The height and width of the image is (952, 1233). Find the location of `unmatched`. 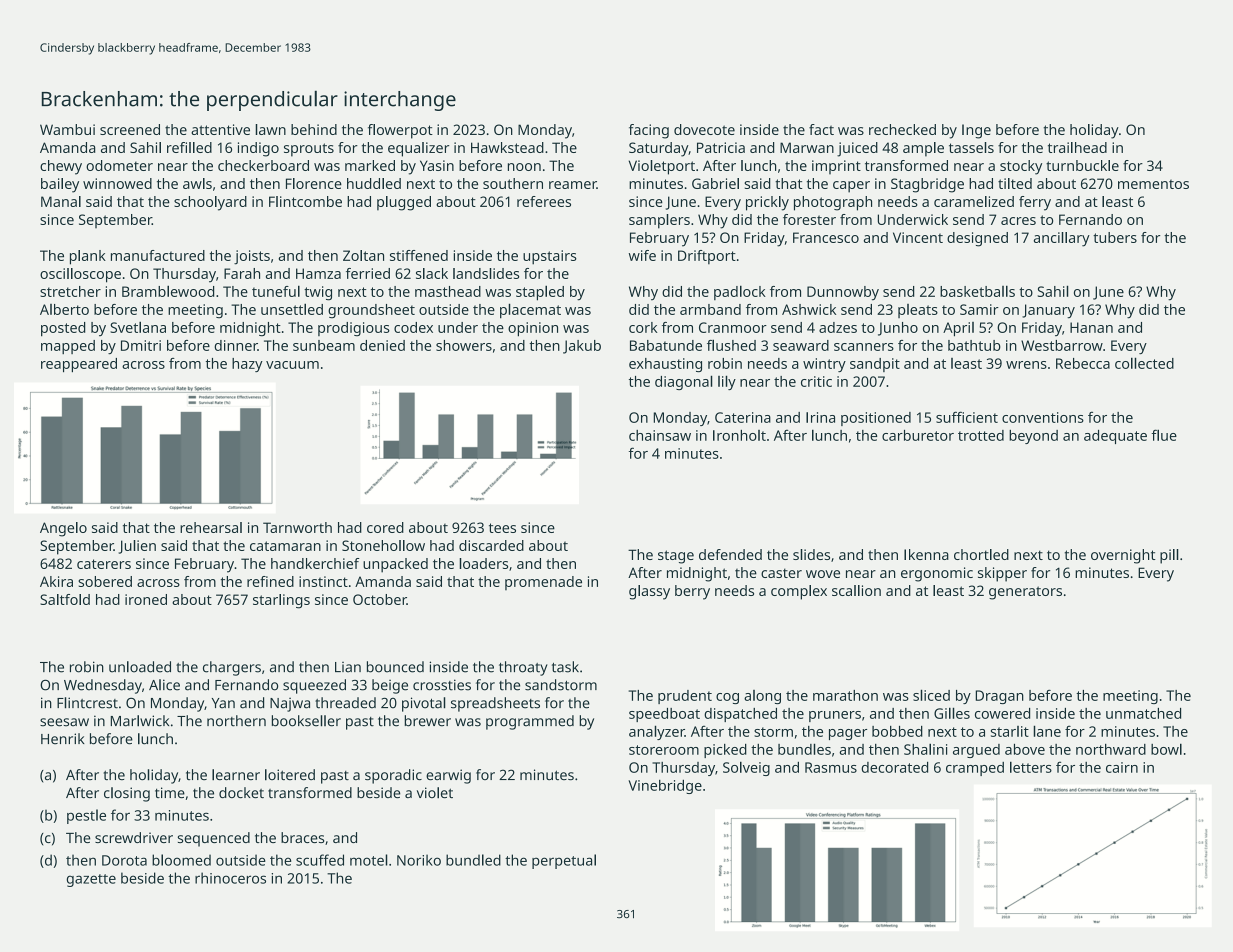

unmatched is located at coordinates (1143, 713).
